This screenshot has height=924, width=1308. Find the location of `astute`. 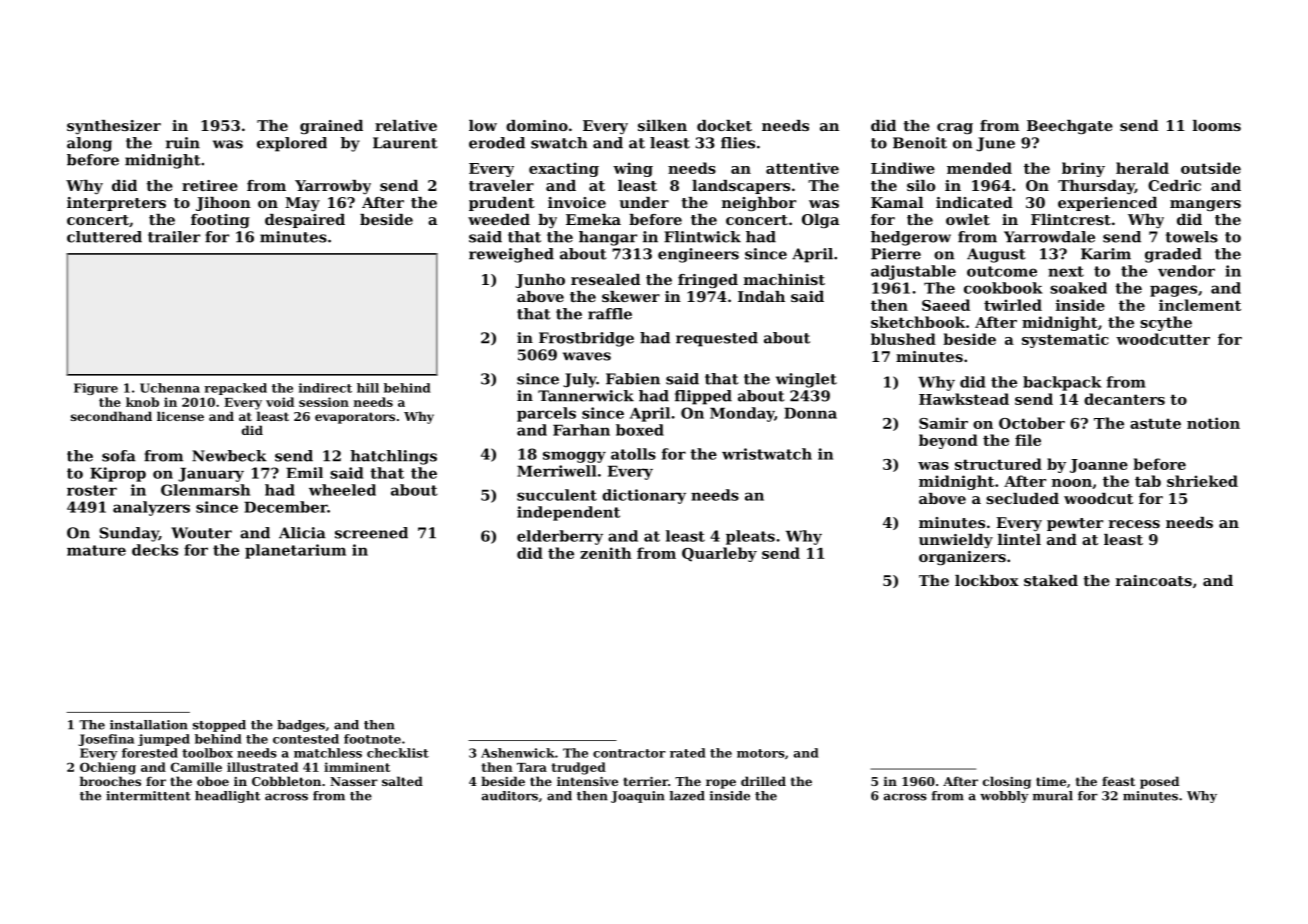

astute is located at coordinates (1155, 423).
